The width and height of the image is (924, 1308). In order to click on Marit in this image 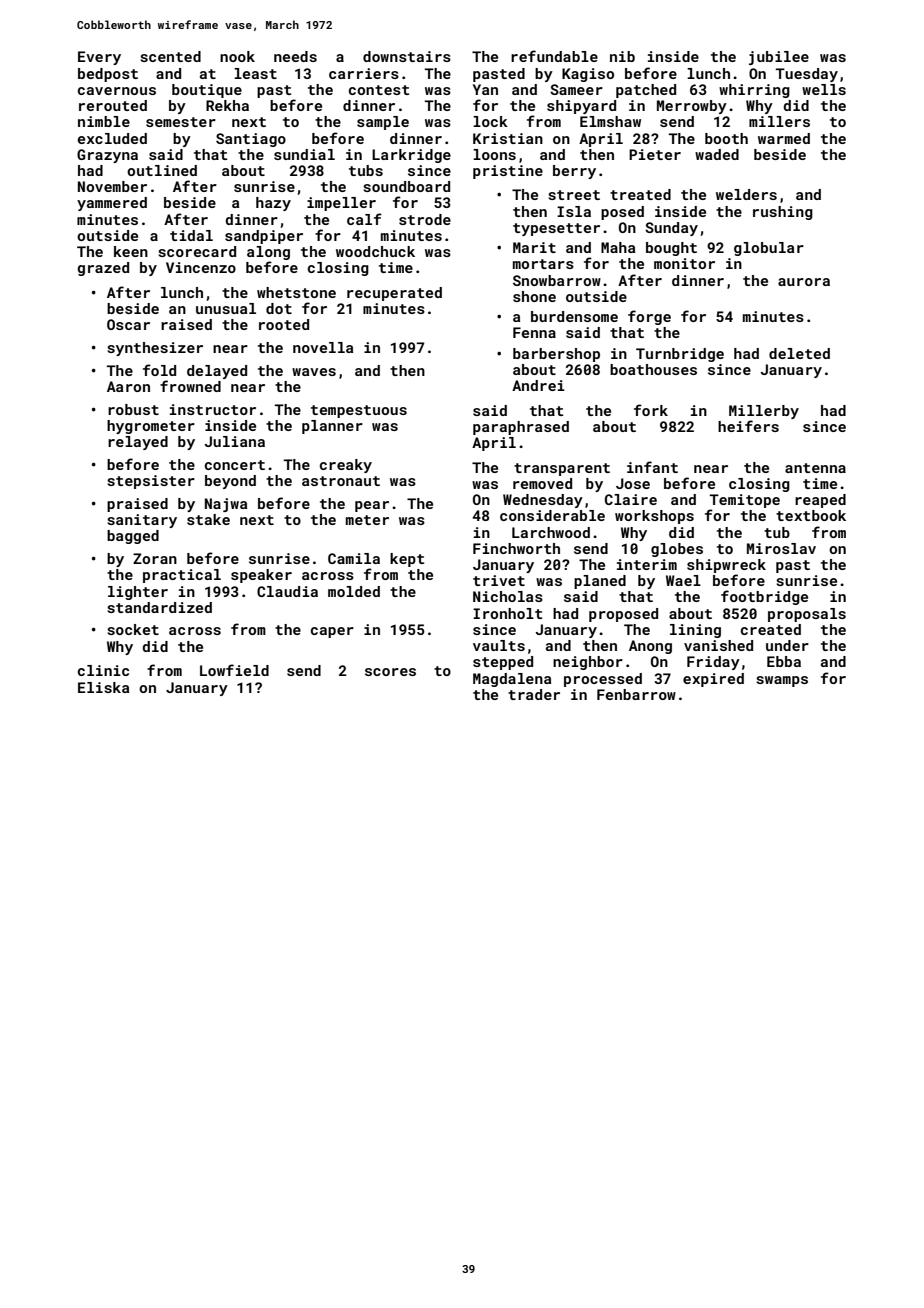, I will do `click(534, 247)`.
